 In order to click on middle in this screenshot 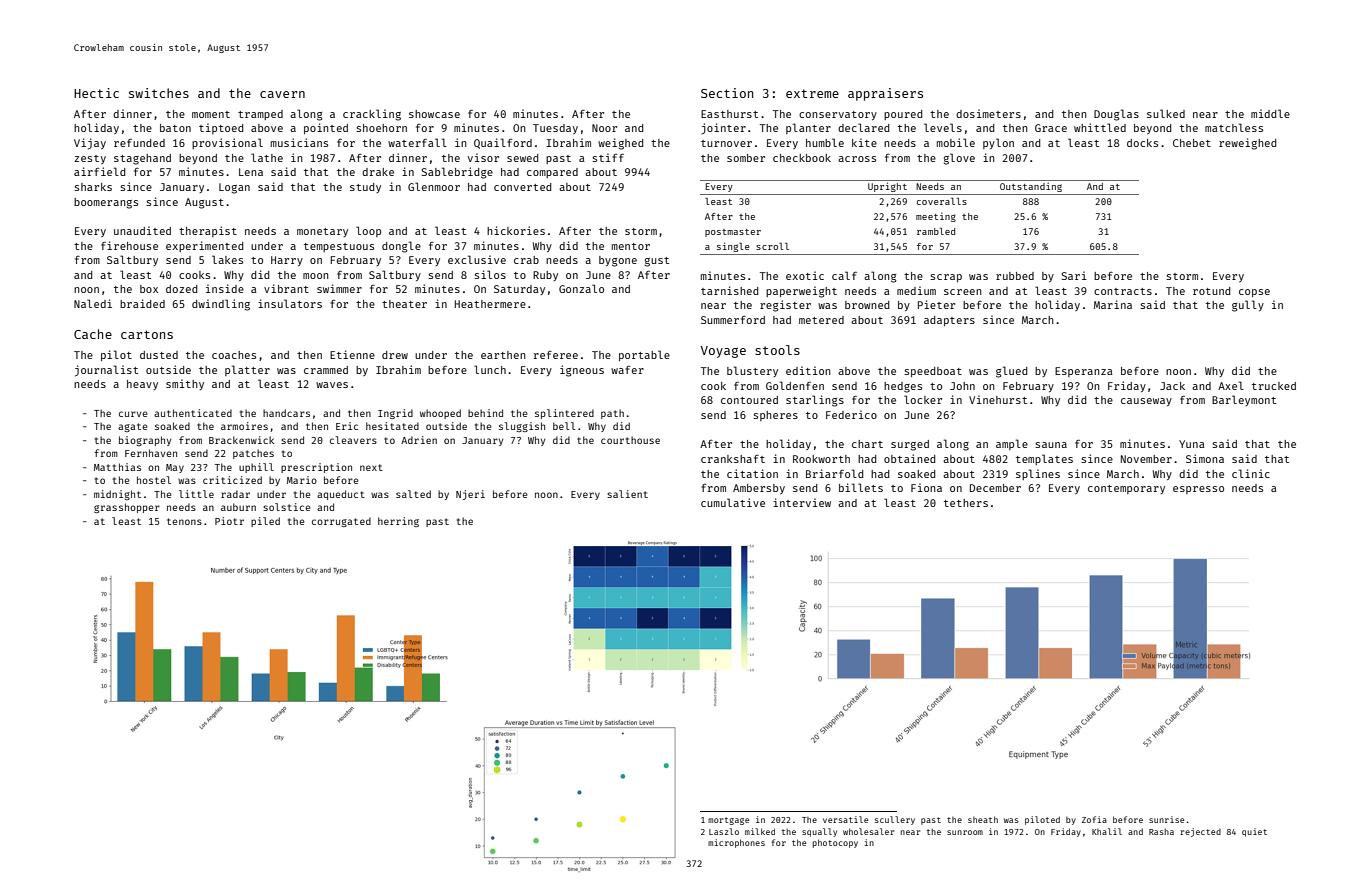, I will do `click(1270, 113)`.
